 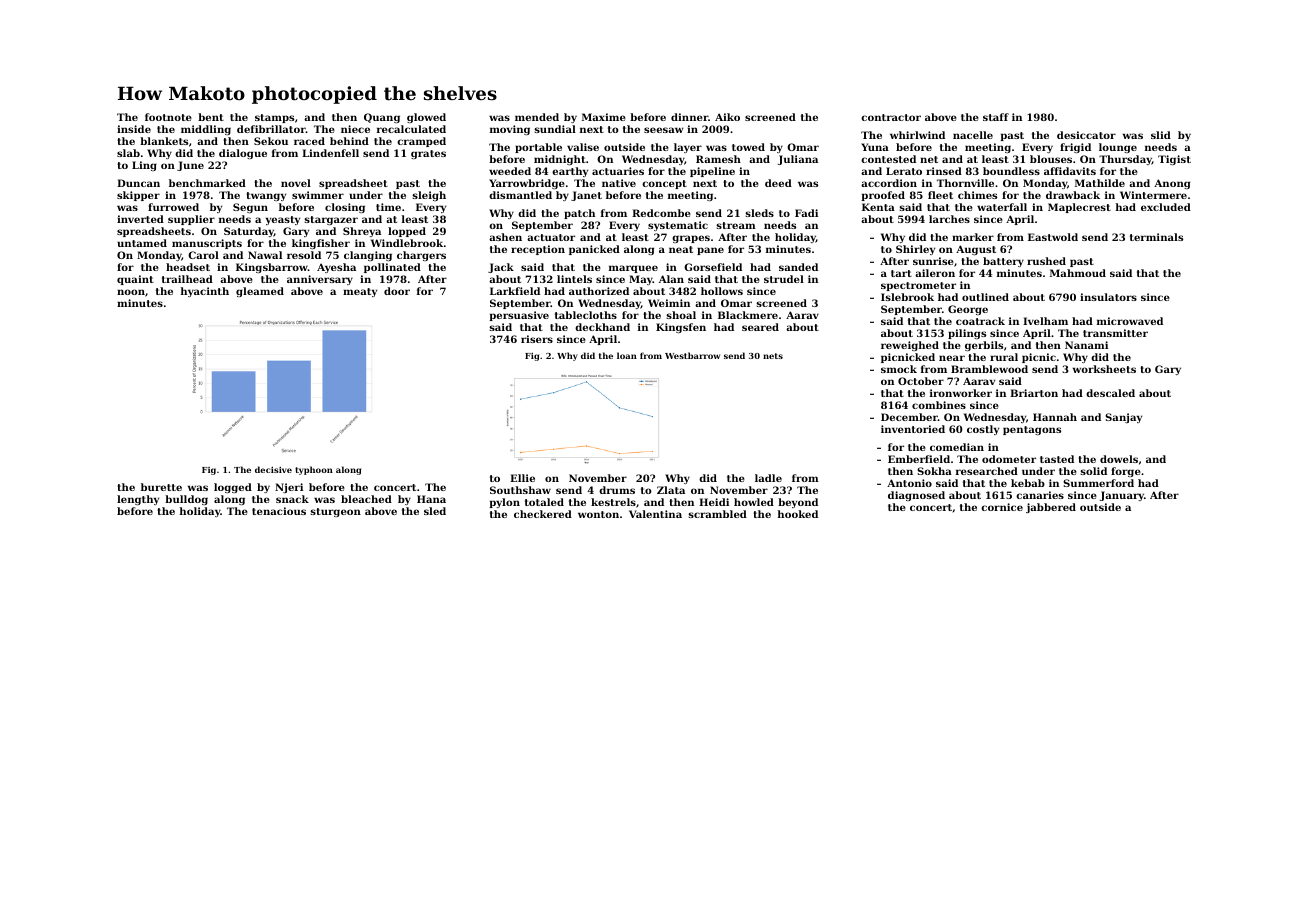 I want to click on tenacious, so click(x=279, y=511).
